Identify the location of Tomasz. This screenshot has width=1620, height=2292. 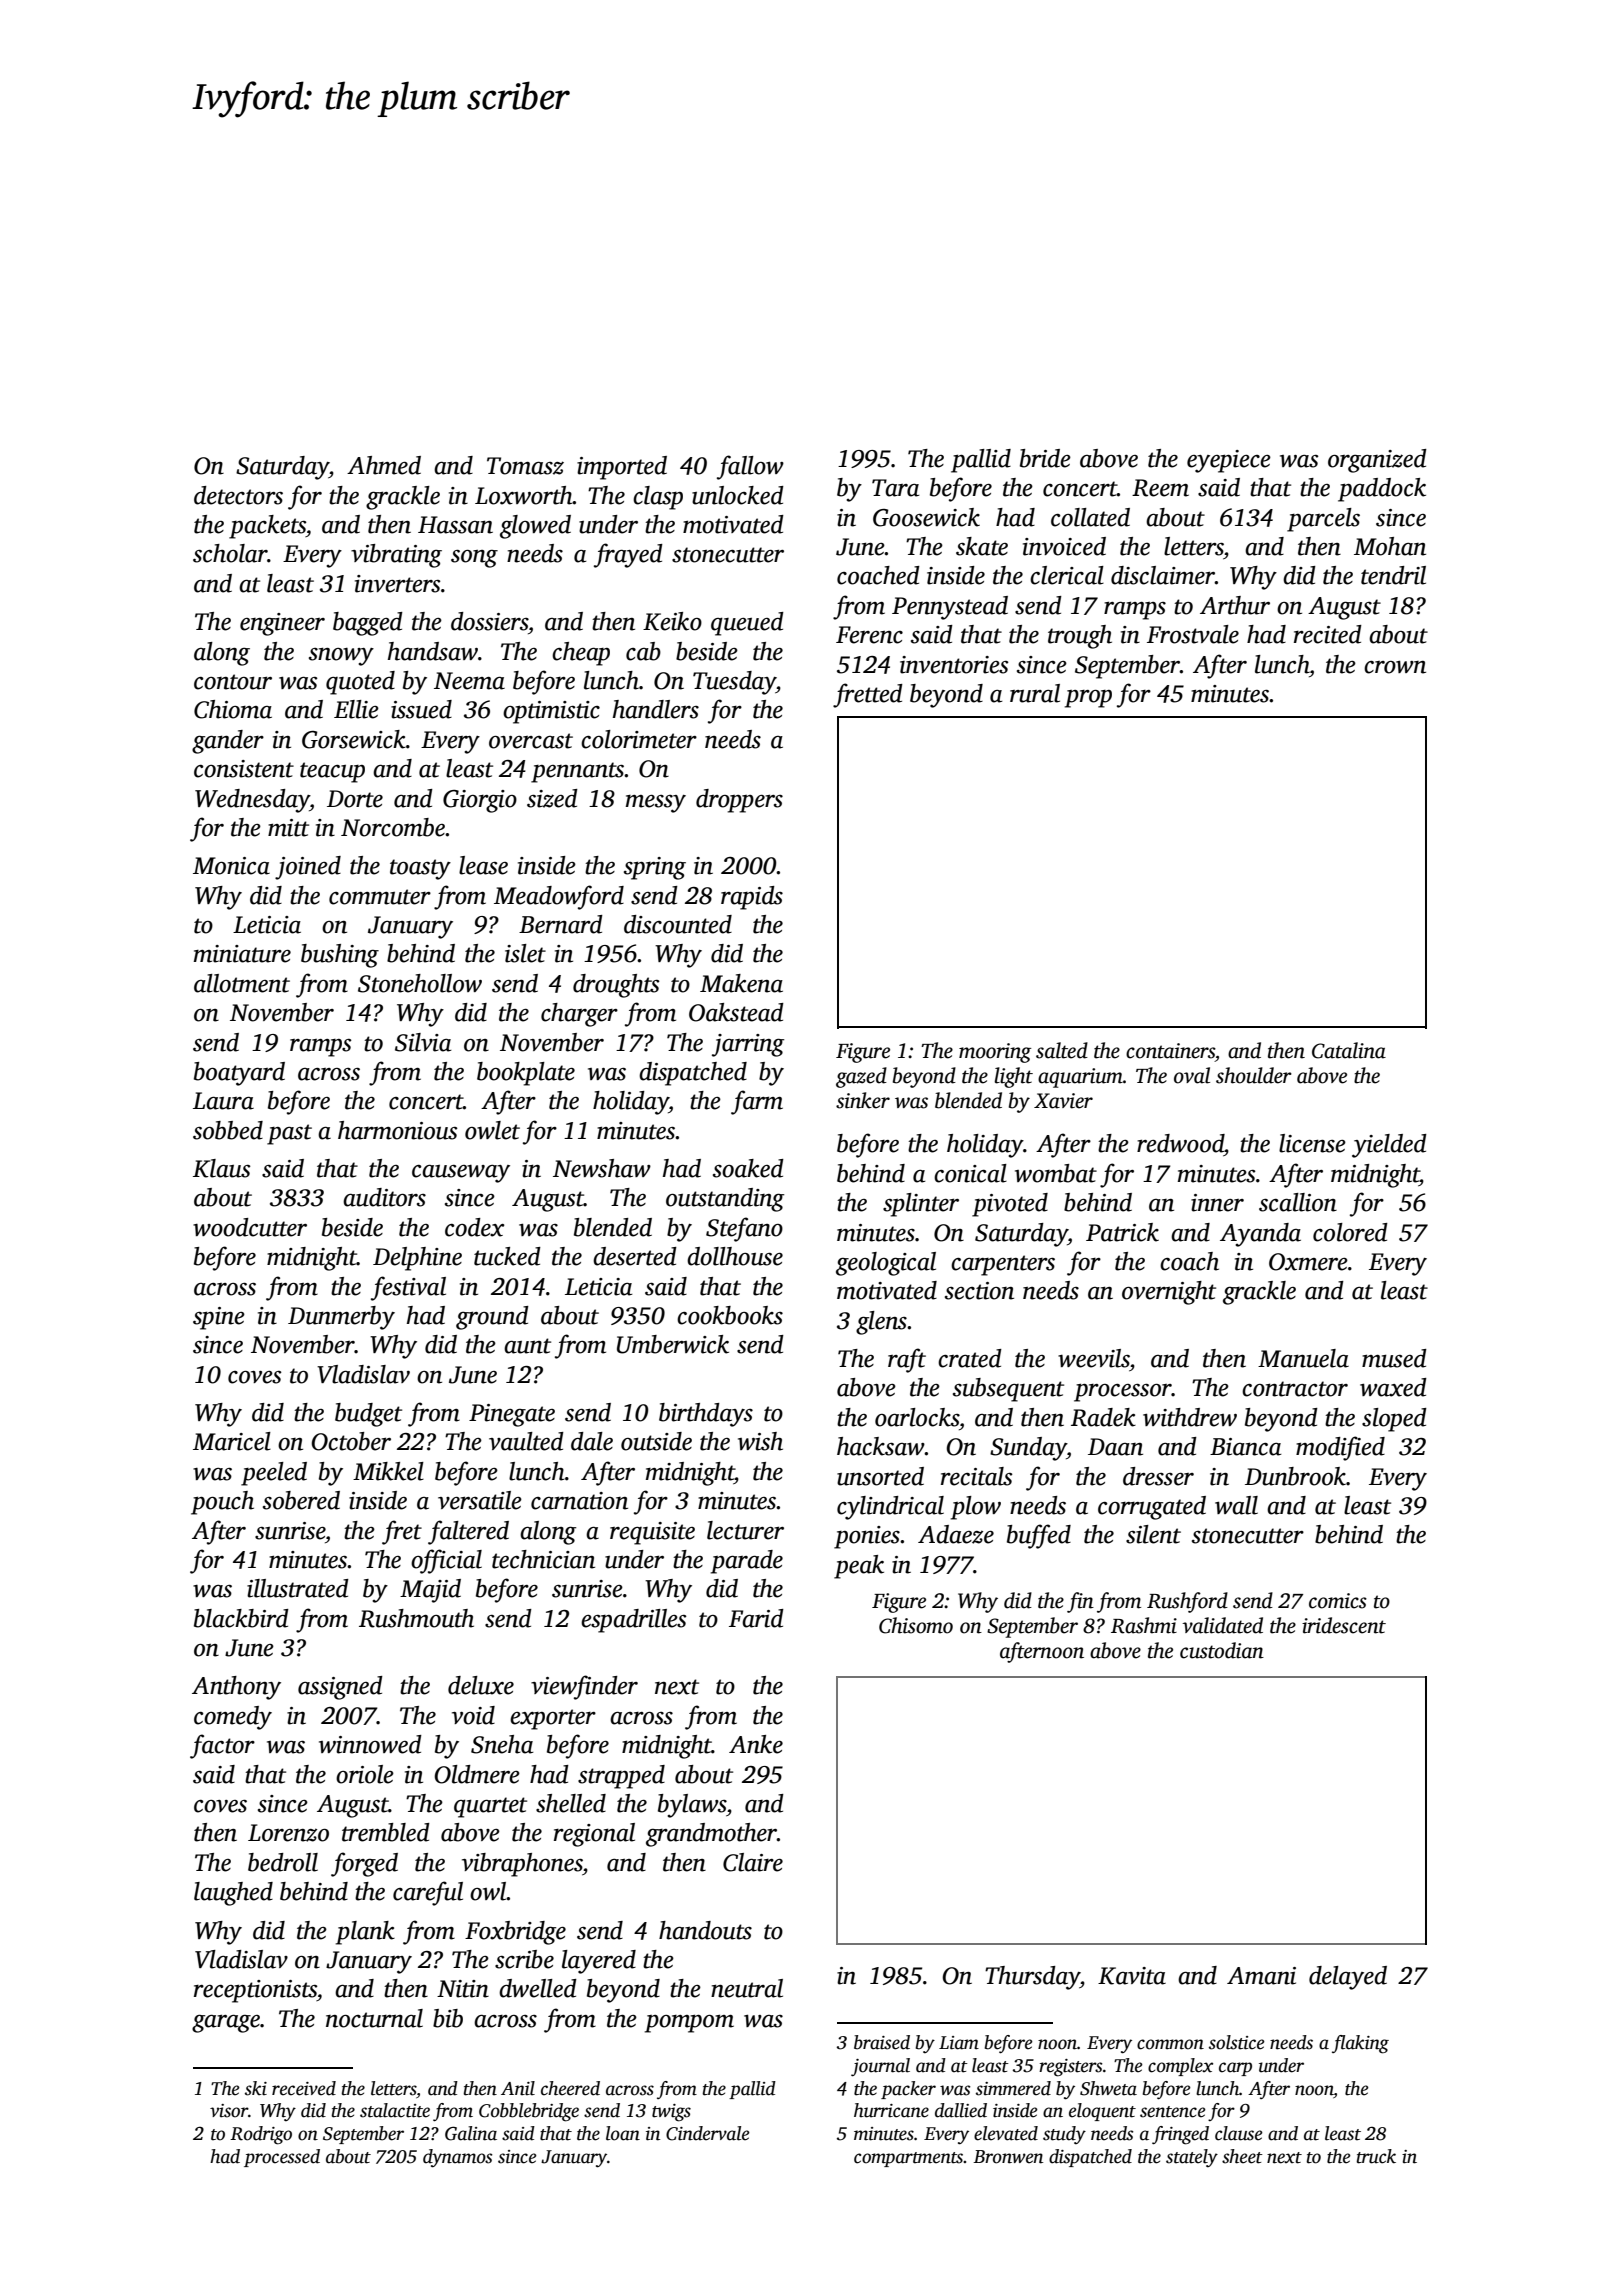
(525, 466).
